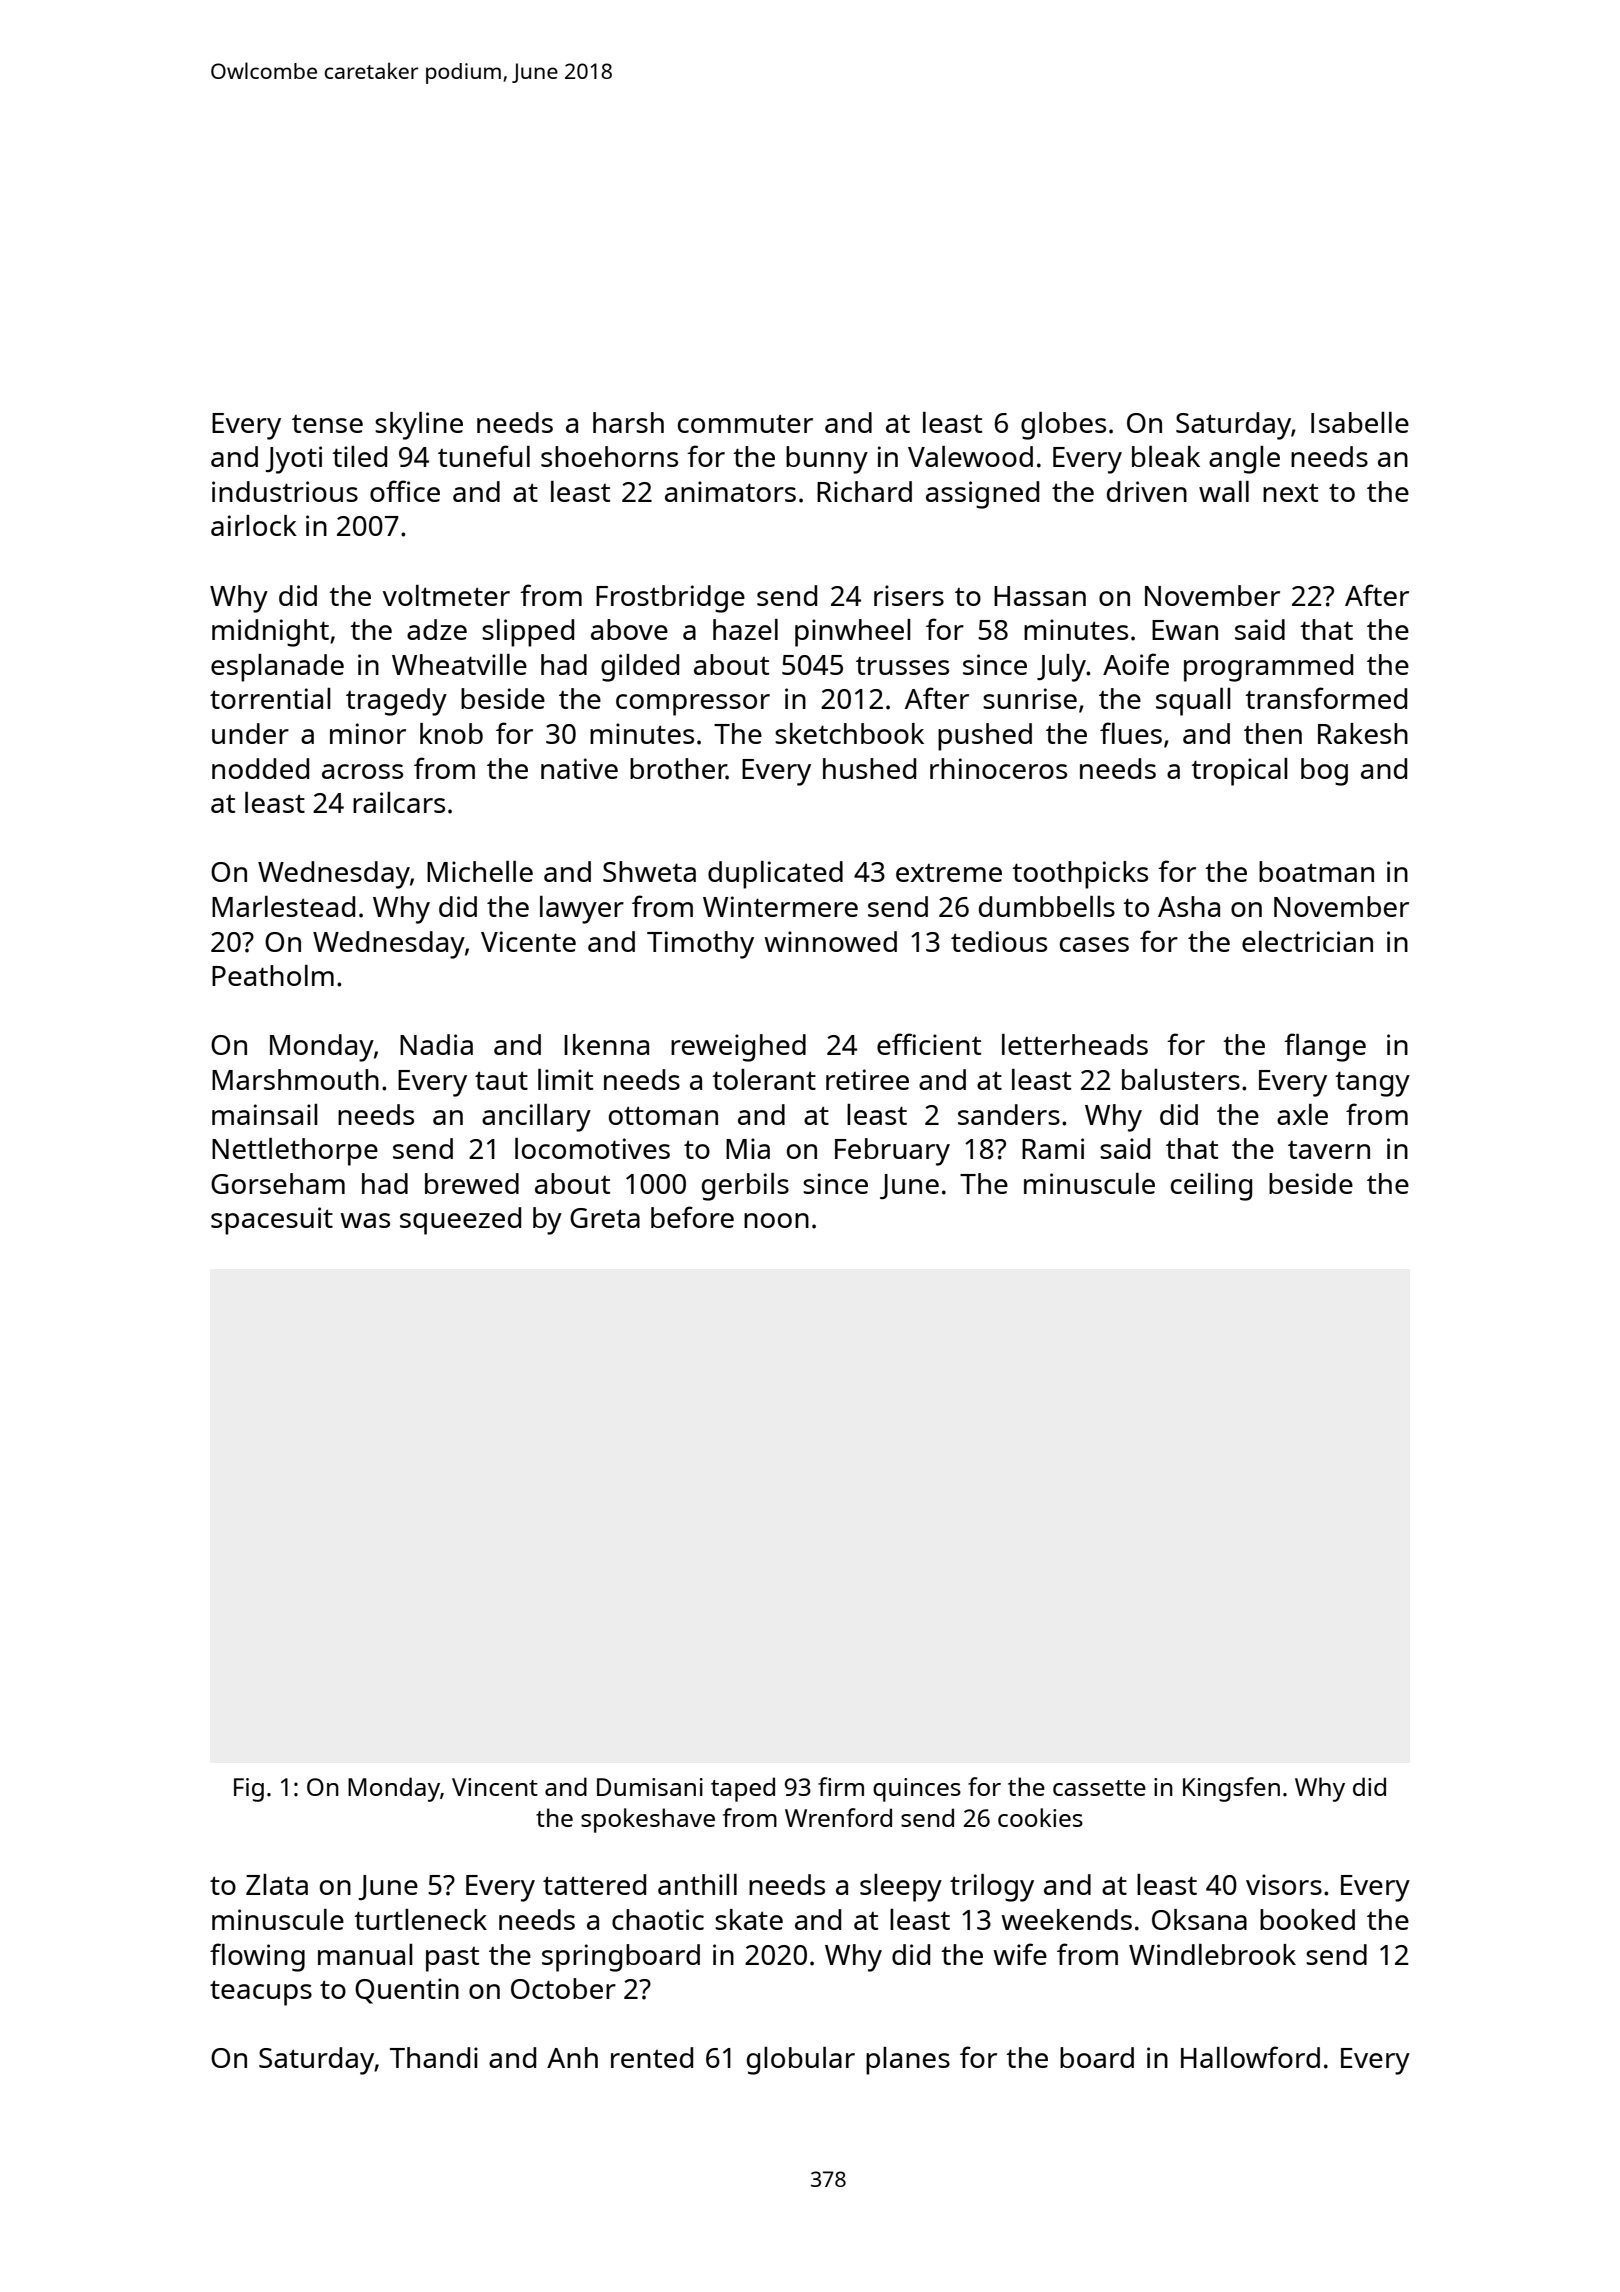 The image size is (1620, 2292). I want to click on Peatholm, so click(273, 975).
